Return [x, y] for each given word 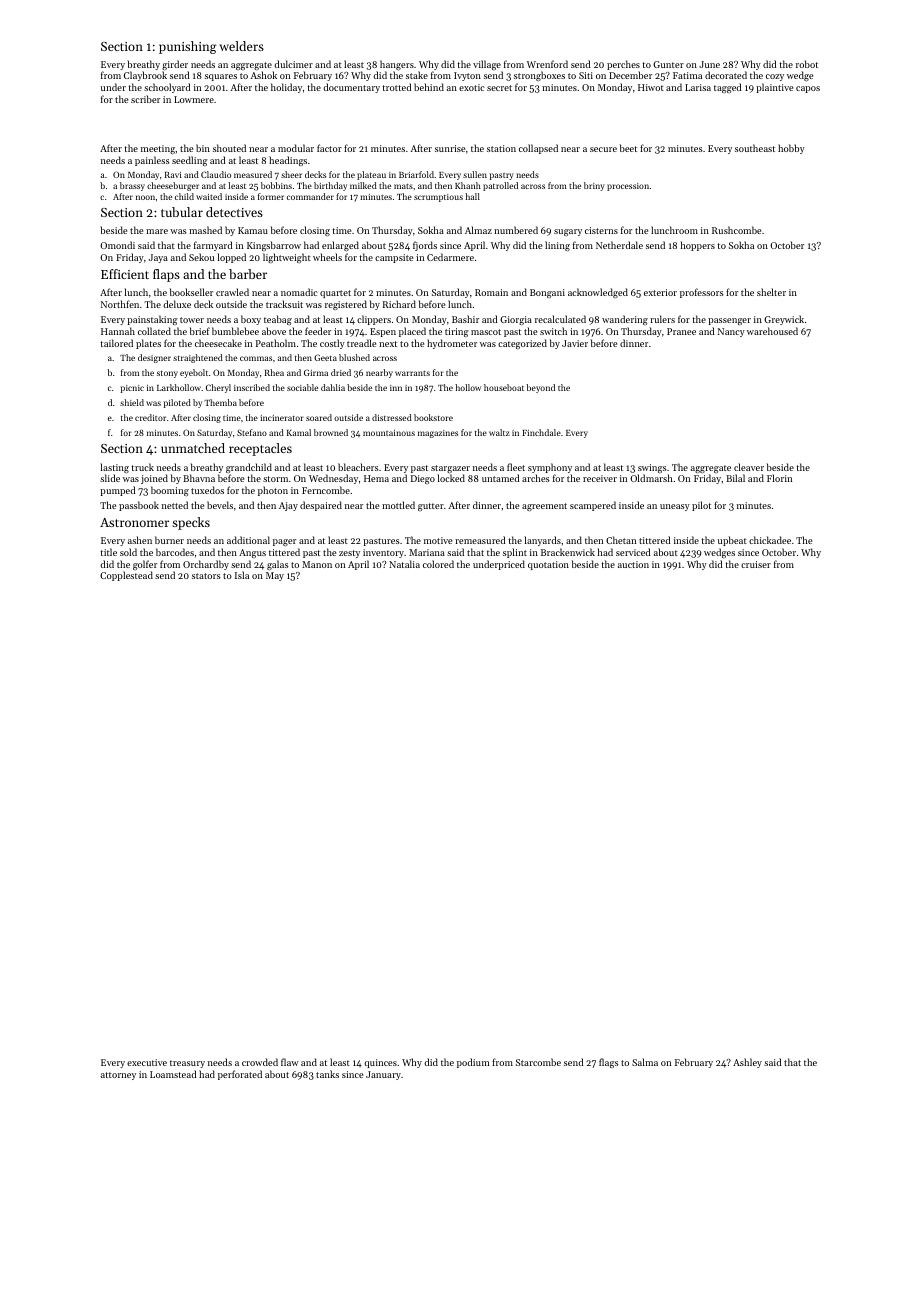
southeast [755, 148]
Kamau [253, 230]
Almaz [478, 230]
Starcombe [538, 1062]
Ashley [747, 1063]
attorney [118, 1076]
